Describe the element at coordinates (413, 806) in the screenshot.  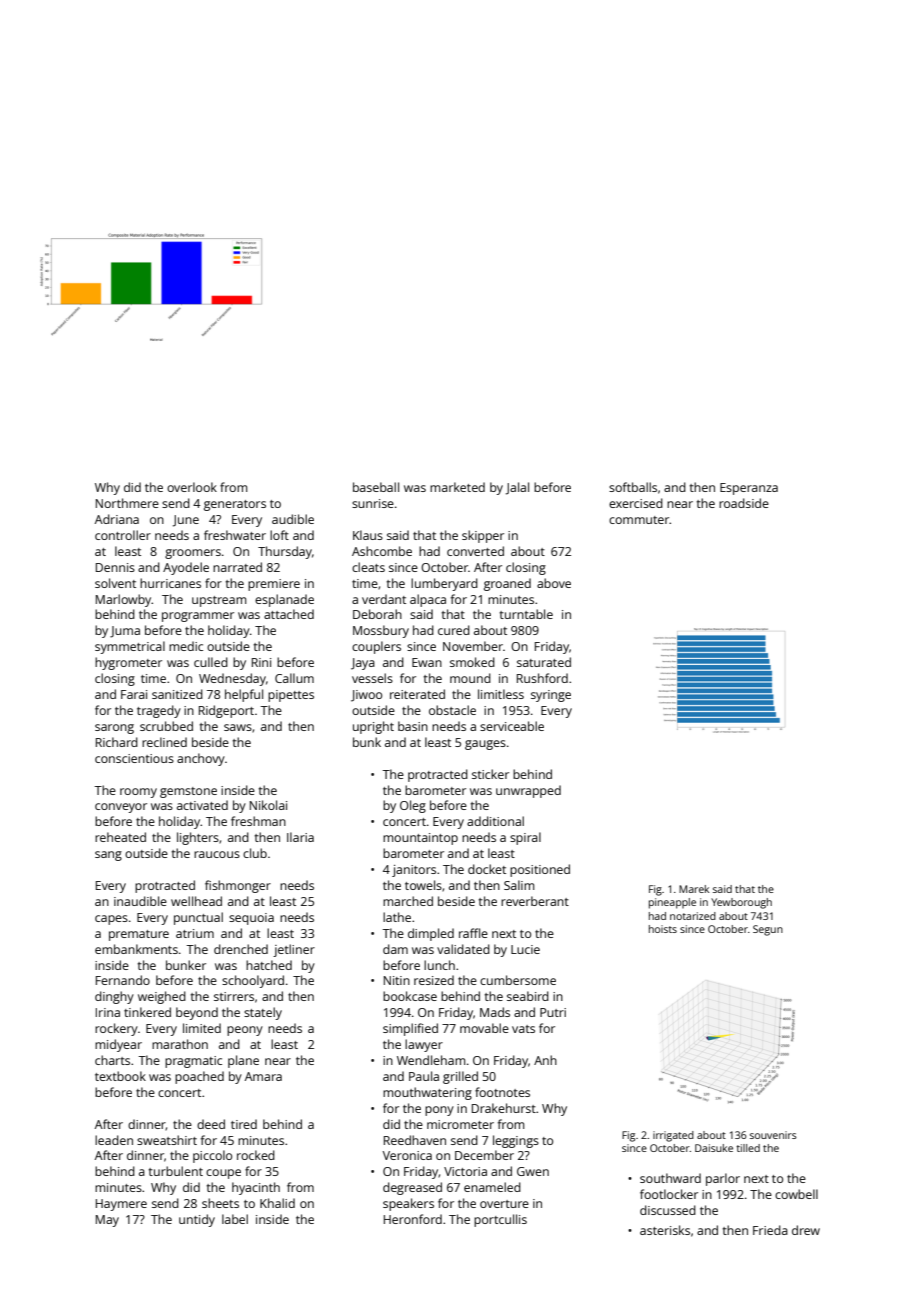
I see `Oleg` at that location.
